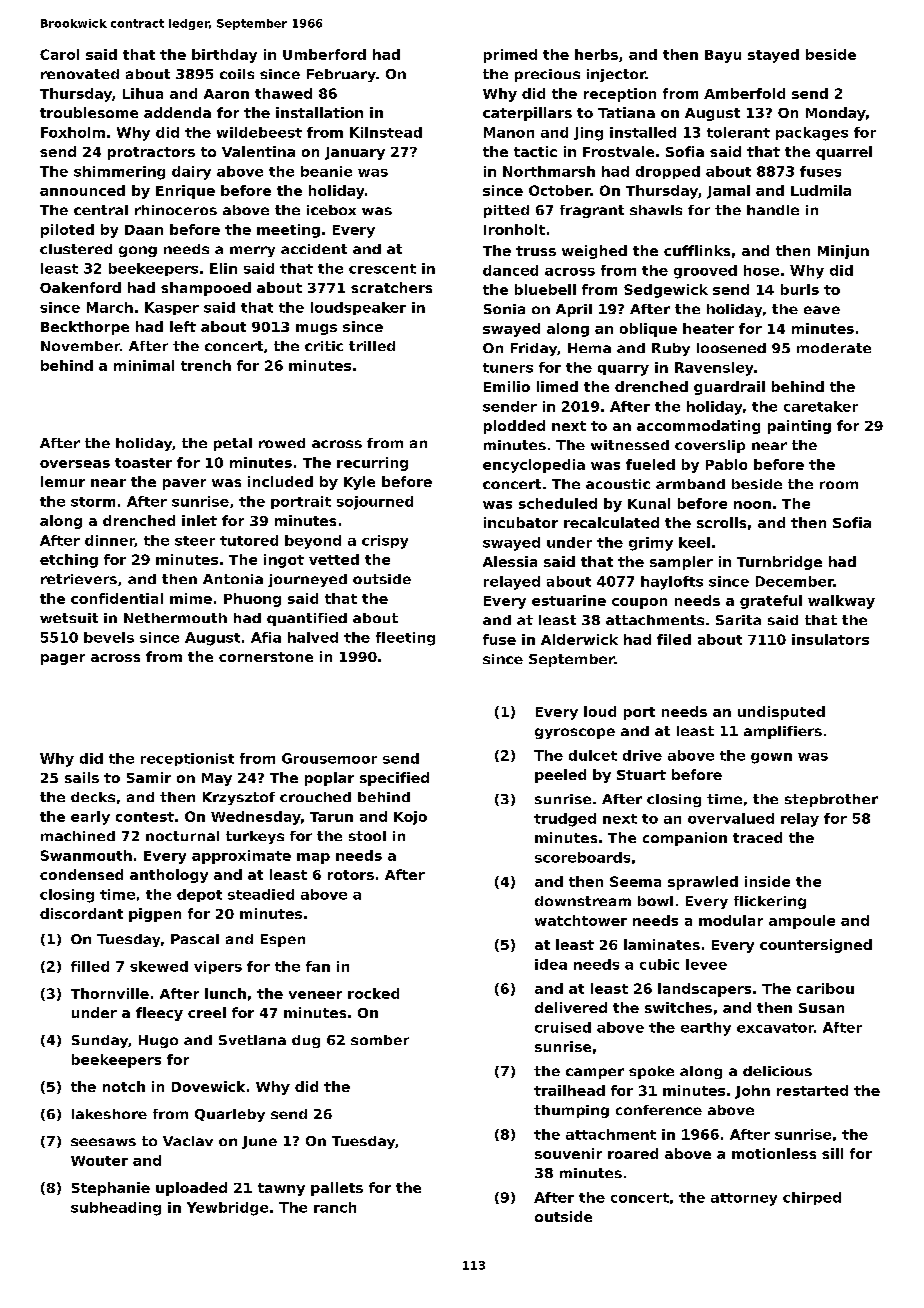 The height and width of the screenshot is (1308, 924). Describe the element at coordinates (331, 817) in the screenshot. I see `Tarun` at that location.
